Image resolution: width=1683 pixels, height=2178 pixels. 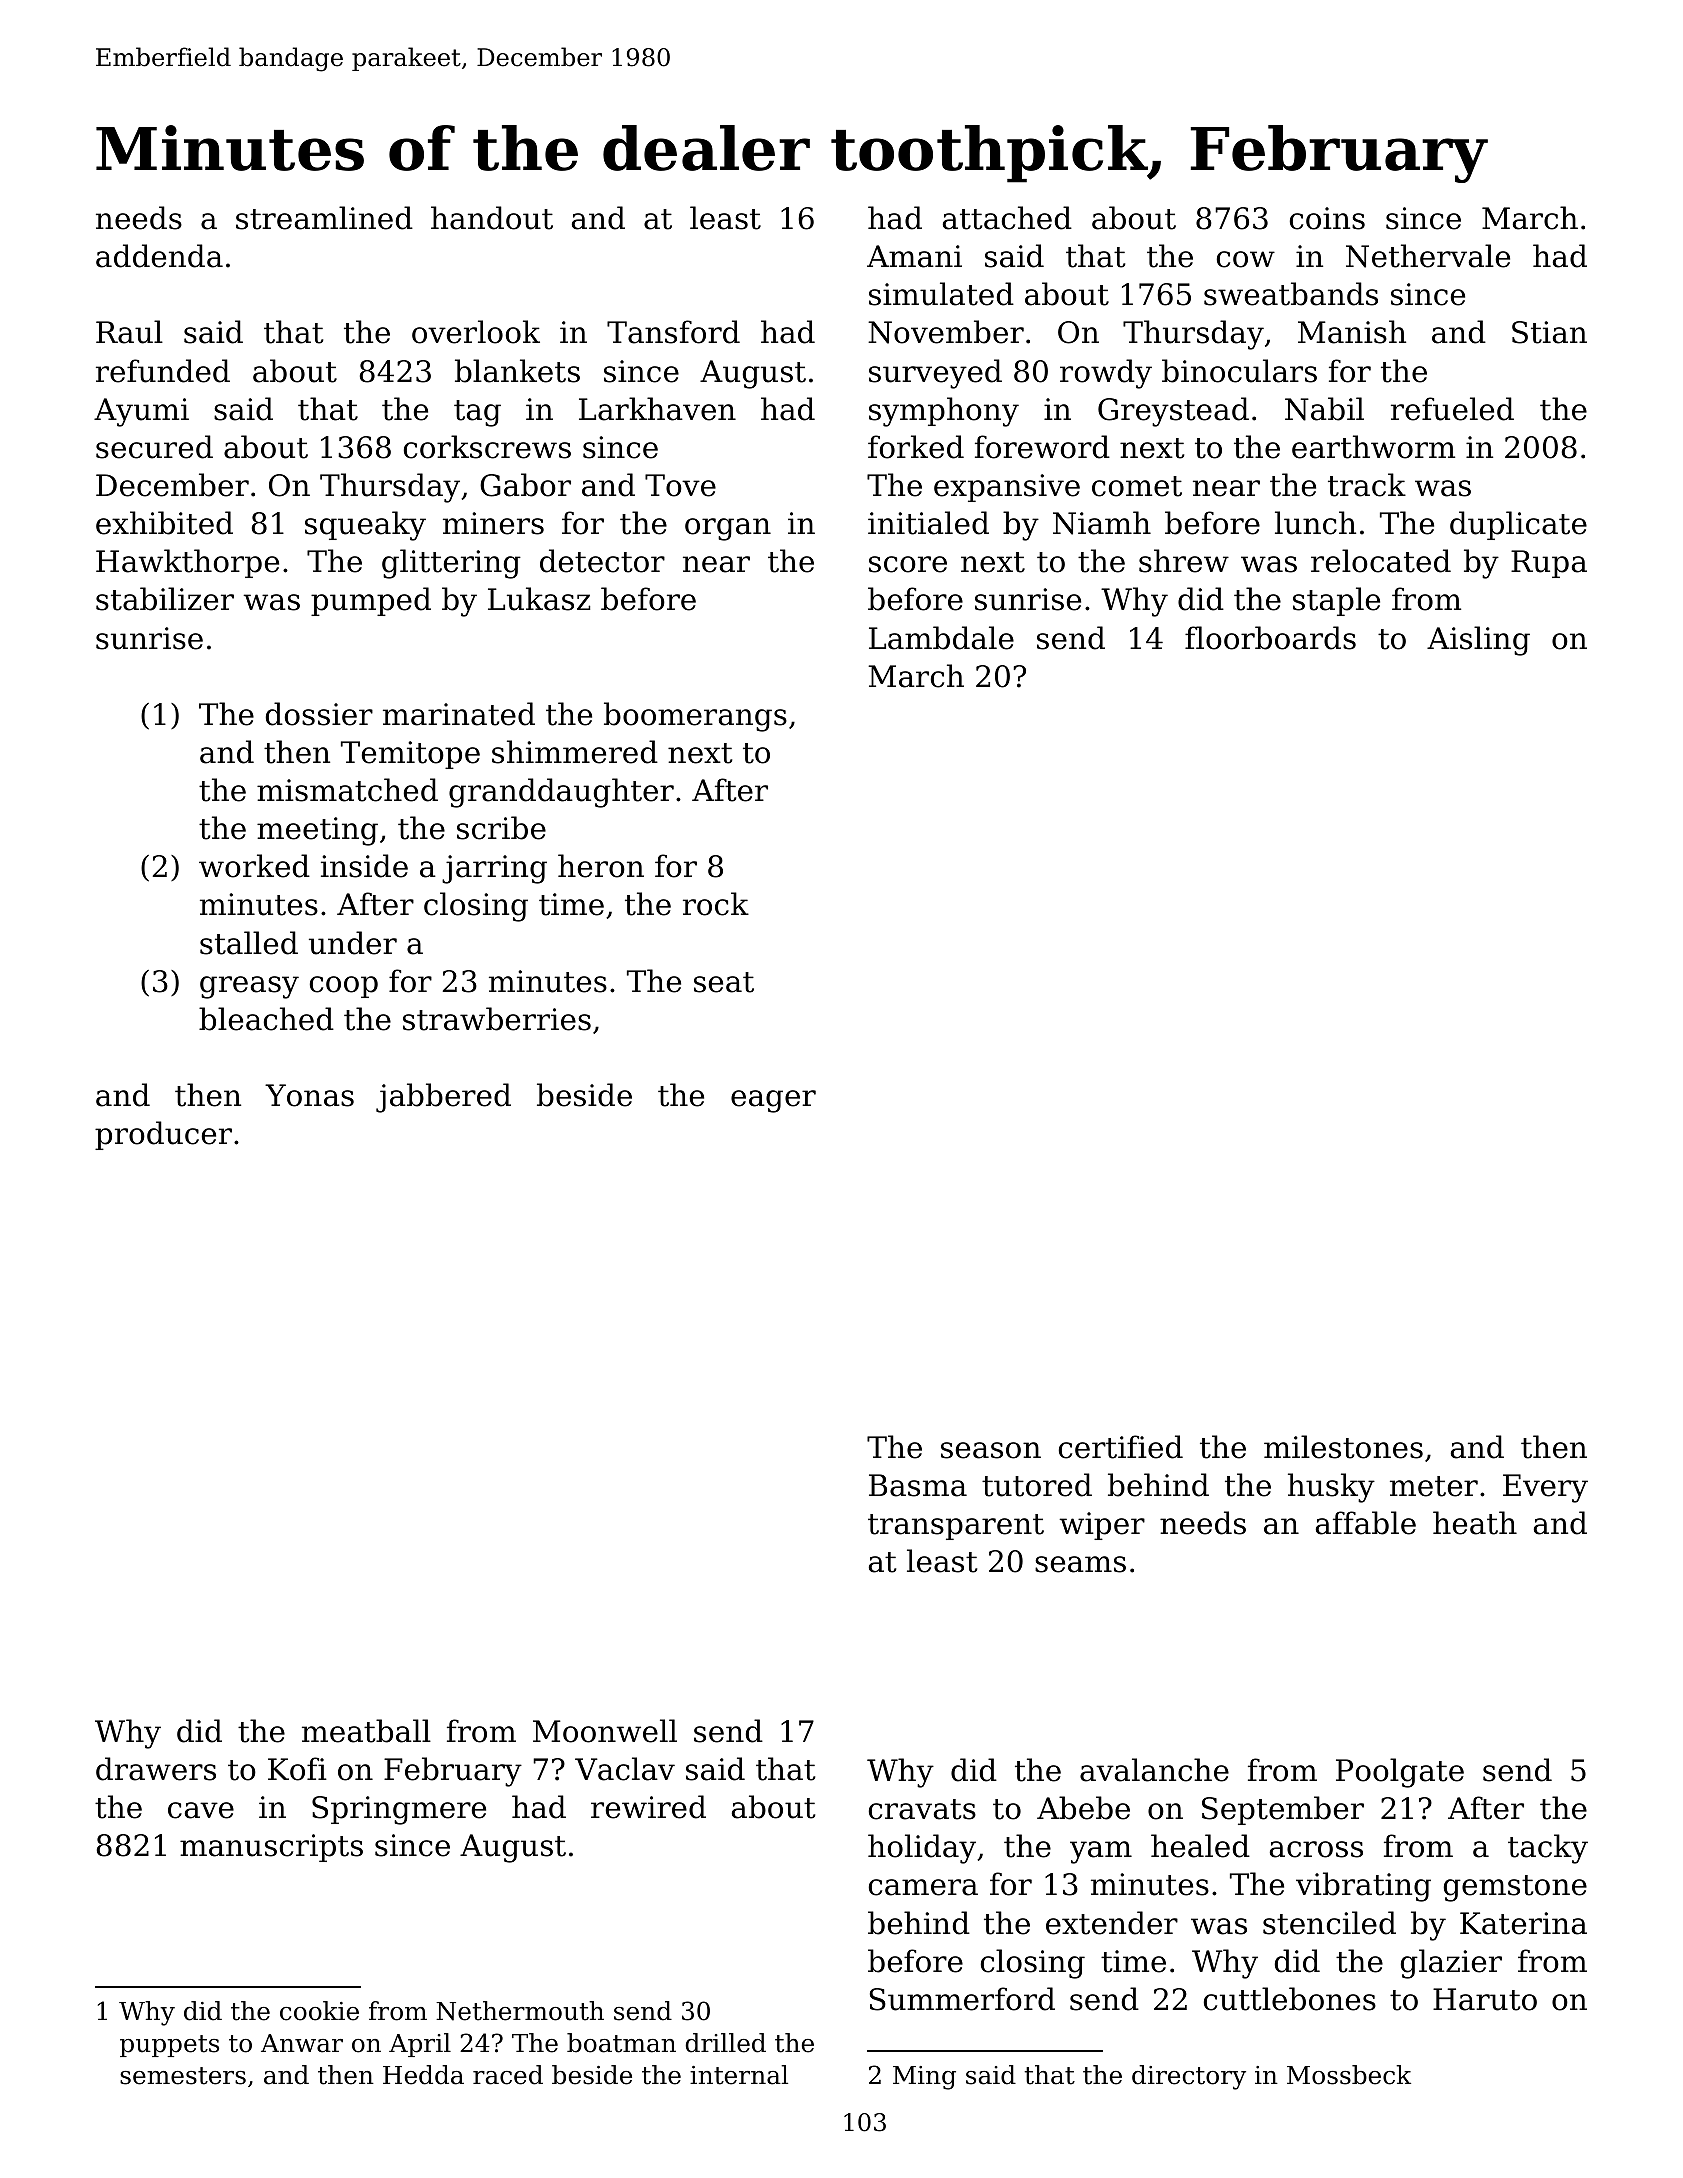 I want to click on milestones, so click(x=1343, y=1447).
